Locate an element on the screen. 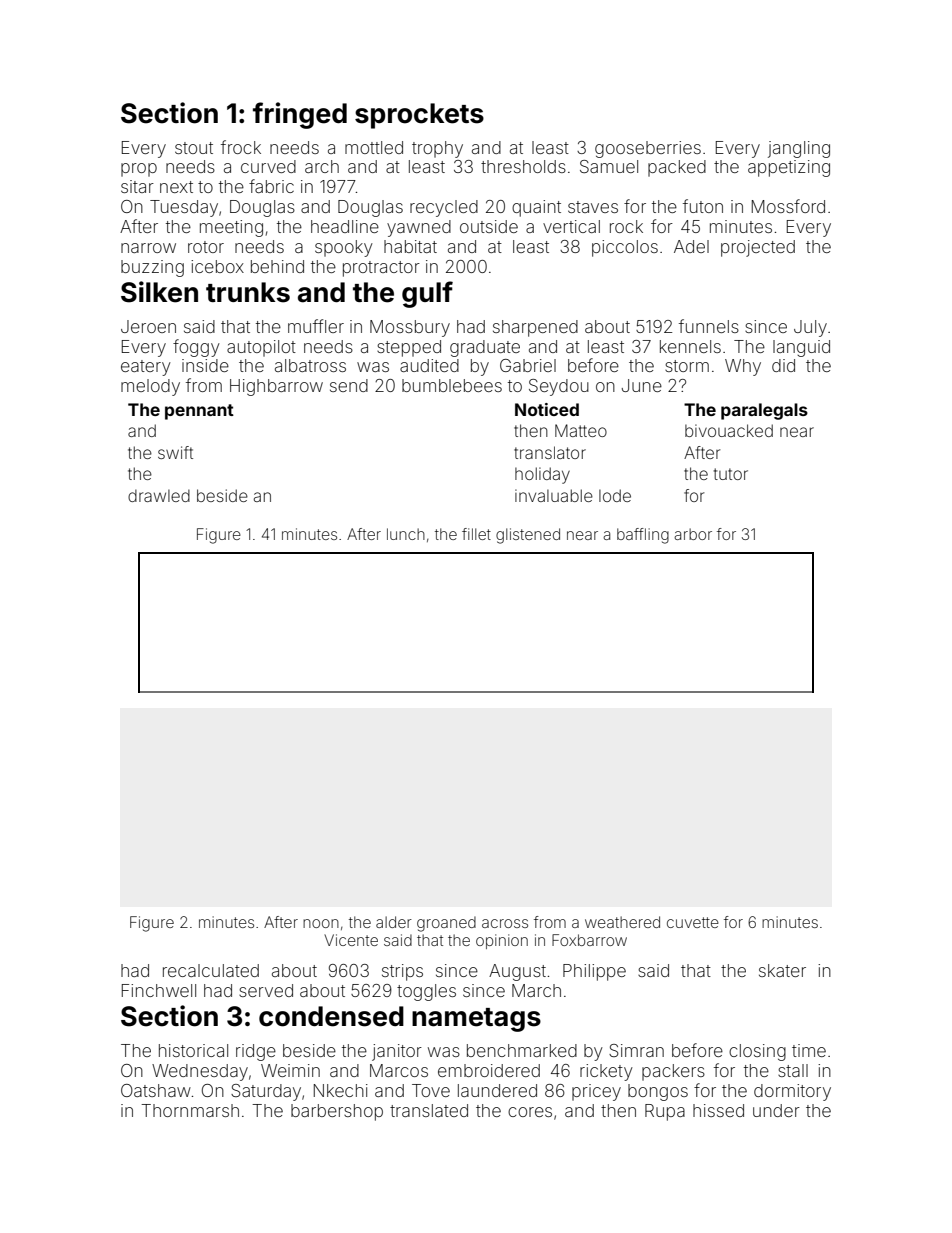 The width and height of the screenshot is (952, 1233). jangling is located at coordinates (799, 149).
